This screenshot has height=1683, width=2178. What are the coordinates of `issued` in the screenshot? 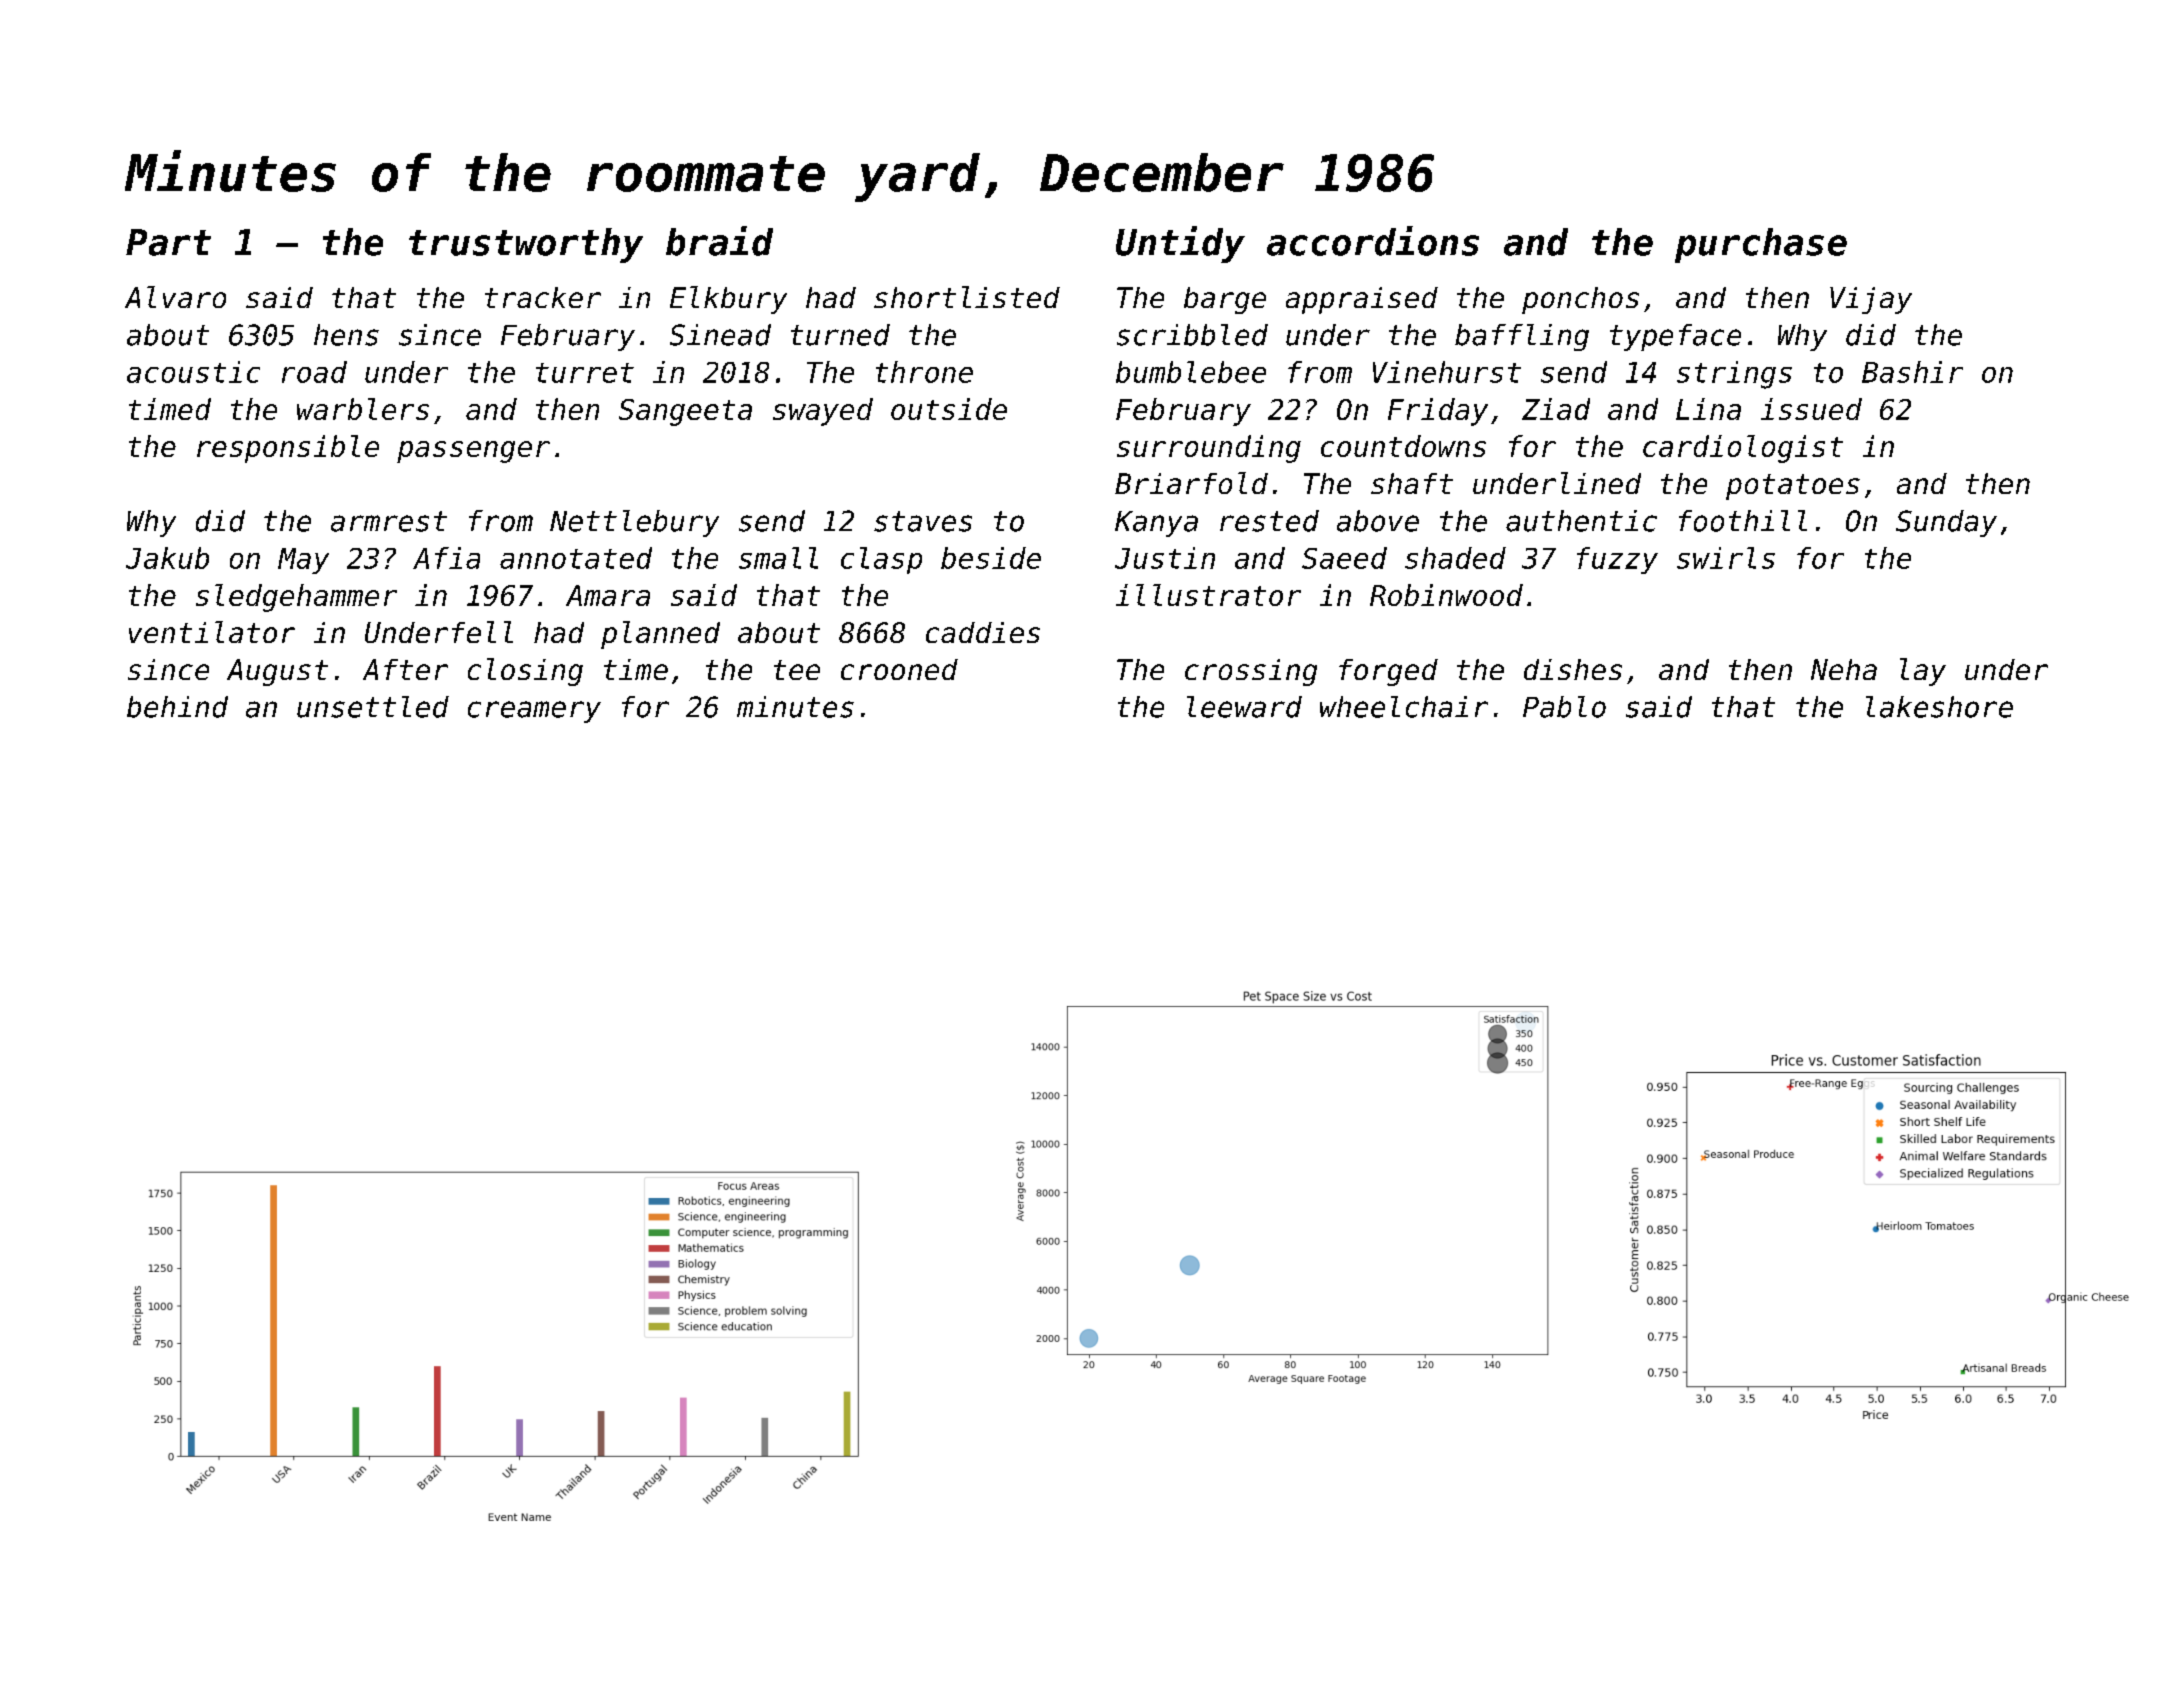 It's located at (1811, 409).
